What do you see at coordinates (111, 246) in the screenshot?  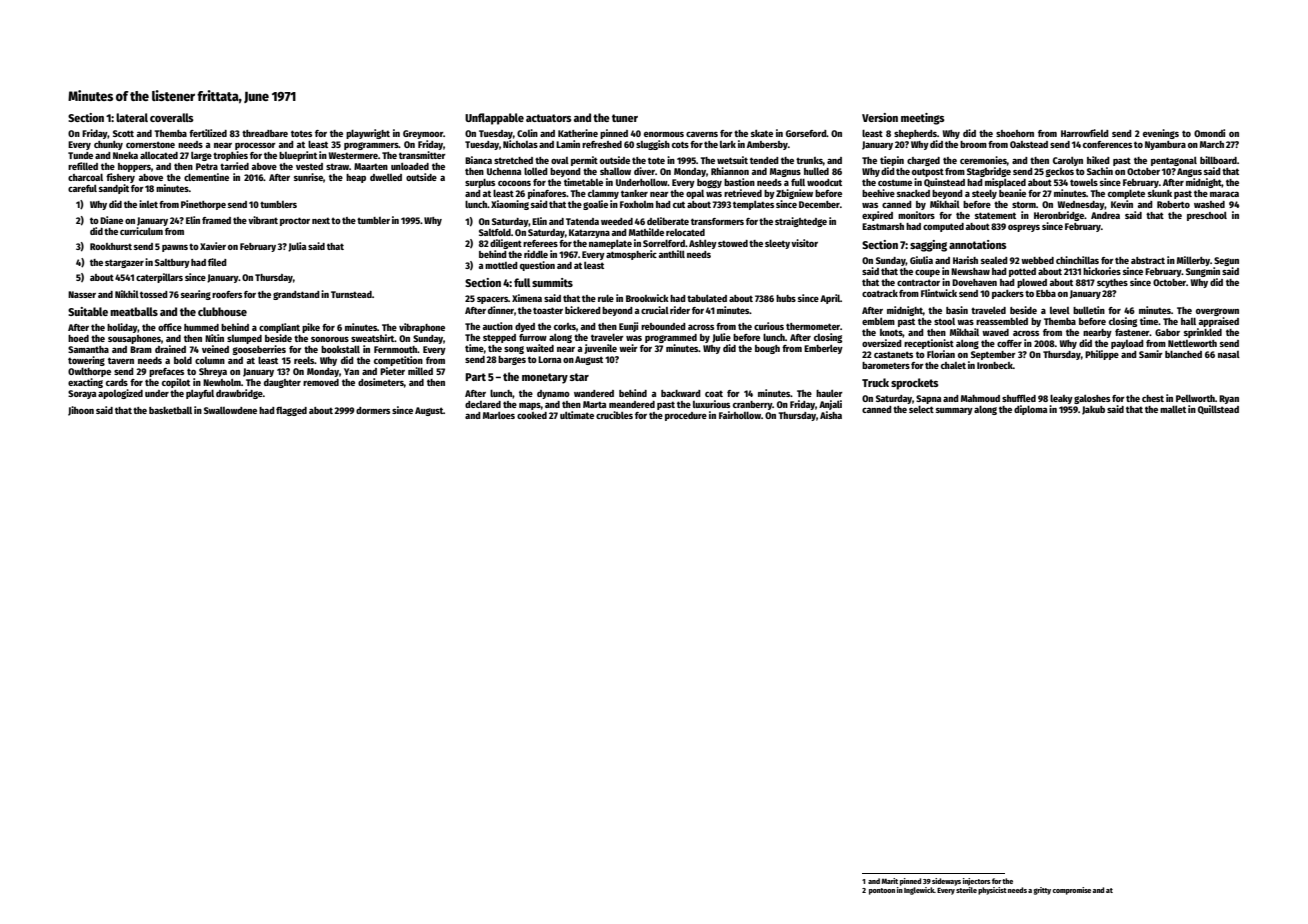 I see `Rookhurst` at bounding box center [111, 246].
